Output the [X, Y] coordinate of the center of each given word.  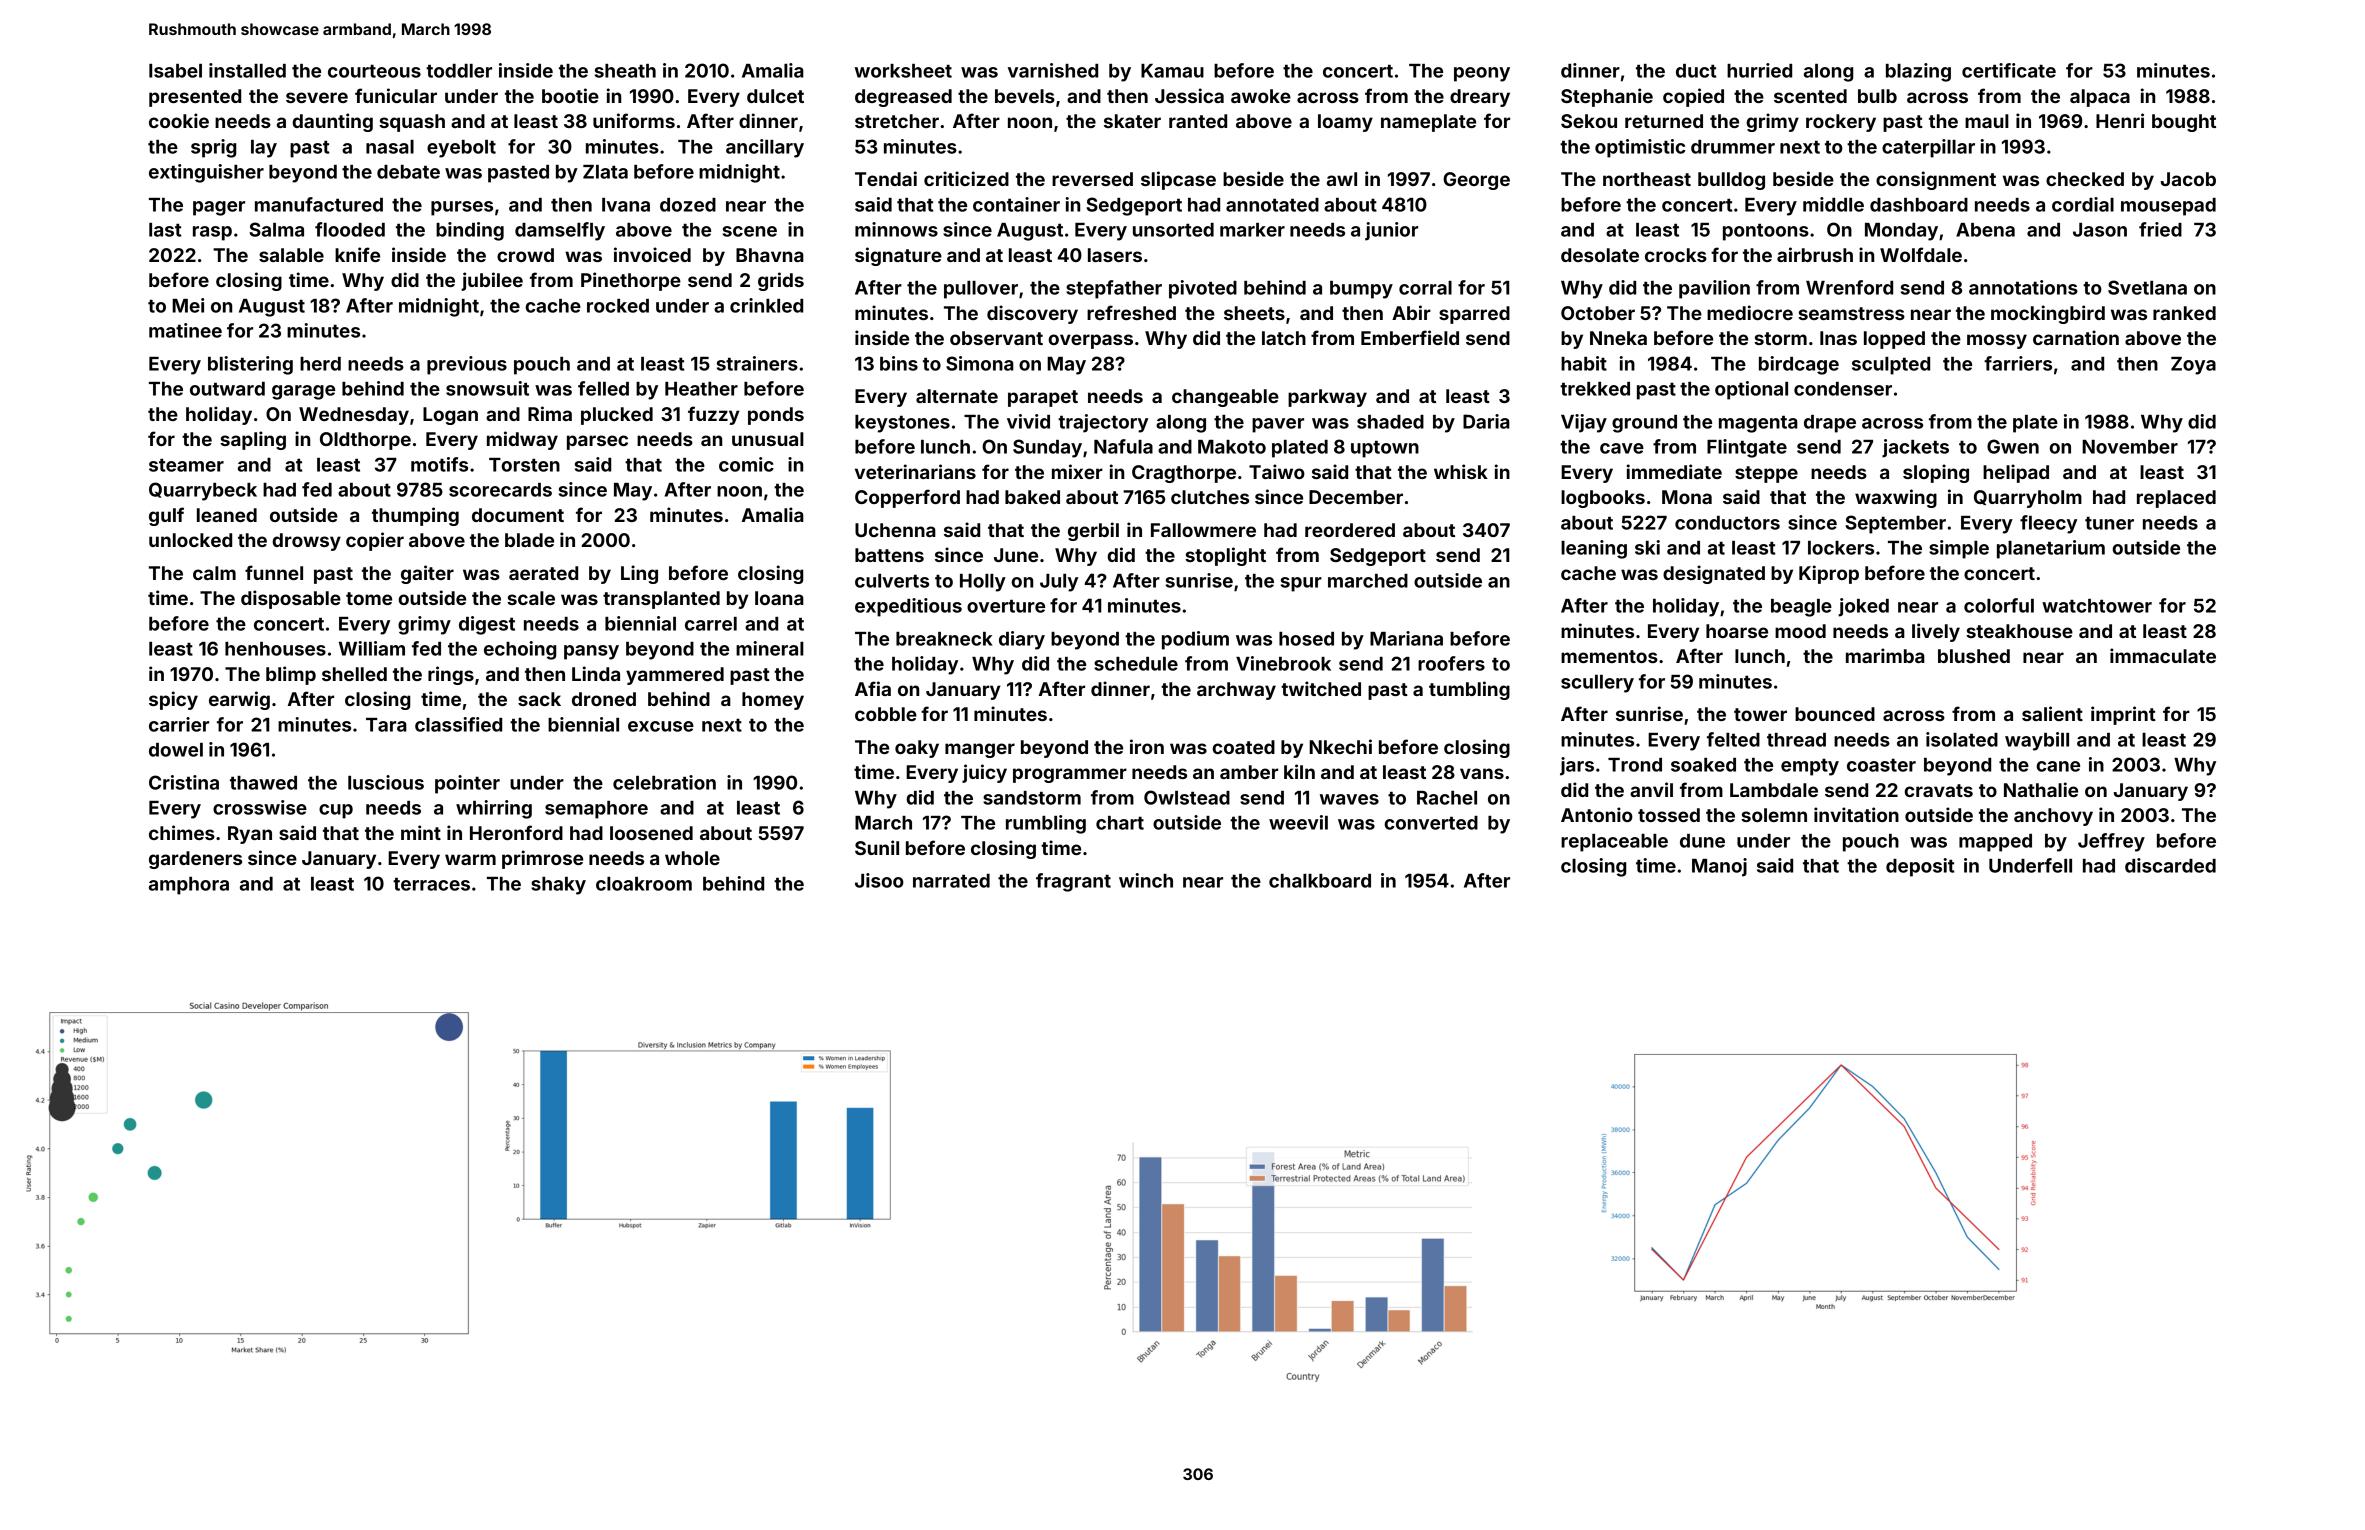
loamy [1345, 123]
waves [1349, 799]
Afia [873, 688]
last [165, 230]
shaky [558, 886]
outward [227, 389]
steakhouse [2019, 631]
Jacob [2188, 179]
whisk [1461, 471]
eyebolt [461, 149]
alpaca [2100, 98]
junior [1391, 231]
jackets [1915, 448]
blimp [291, 675]
